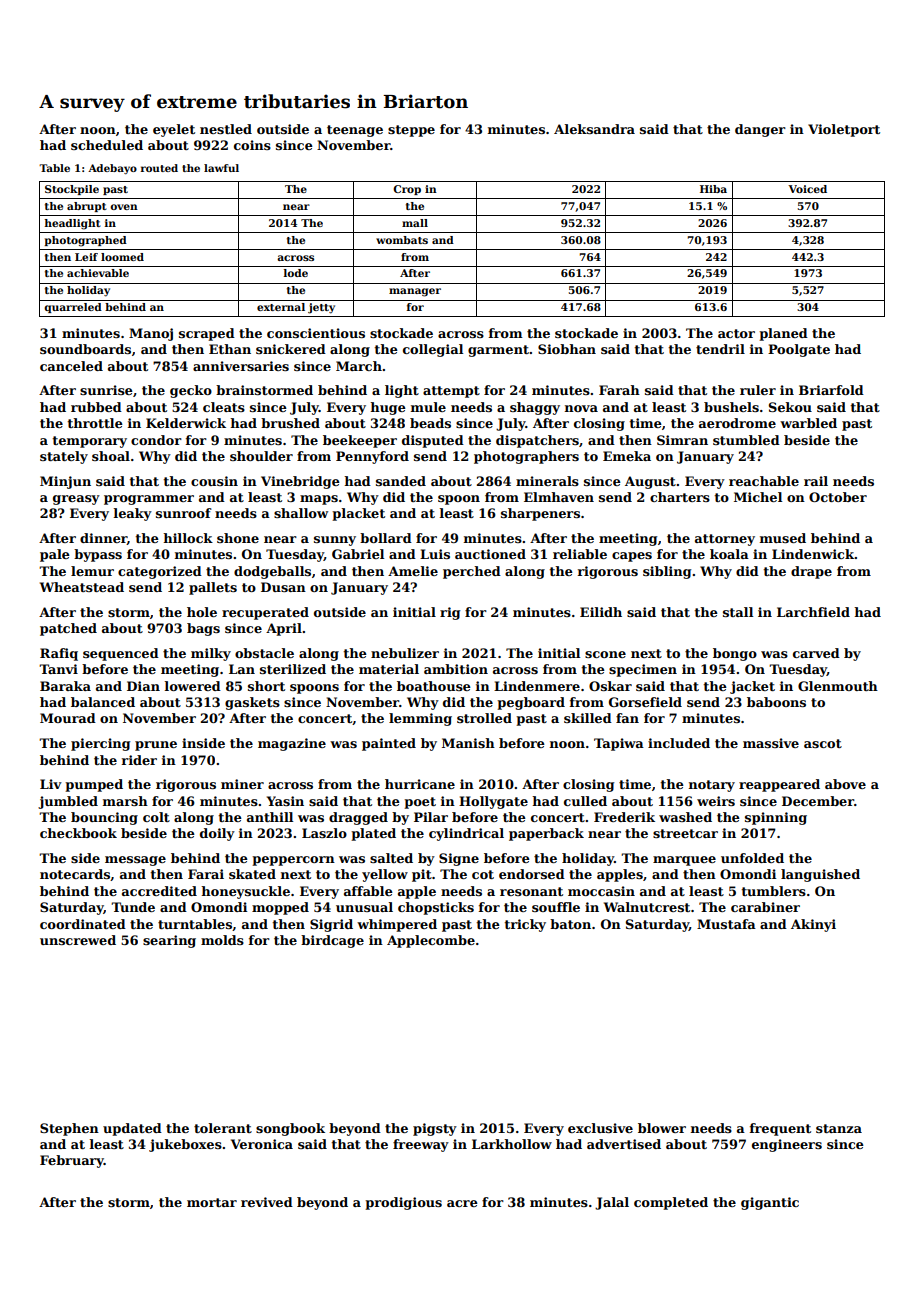  Describe the element at coordinates (512, 1144) in the page. I see `Larkhollow` at that location.
